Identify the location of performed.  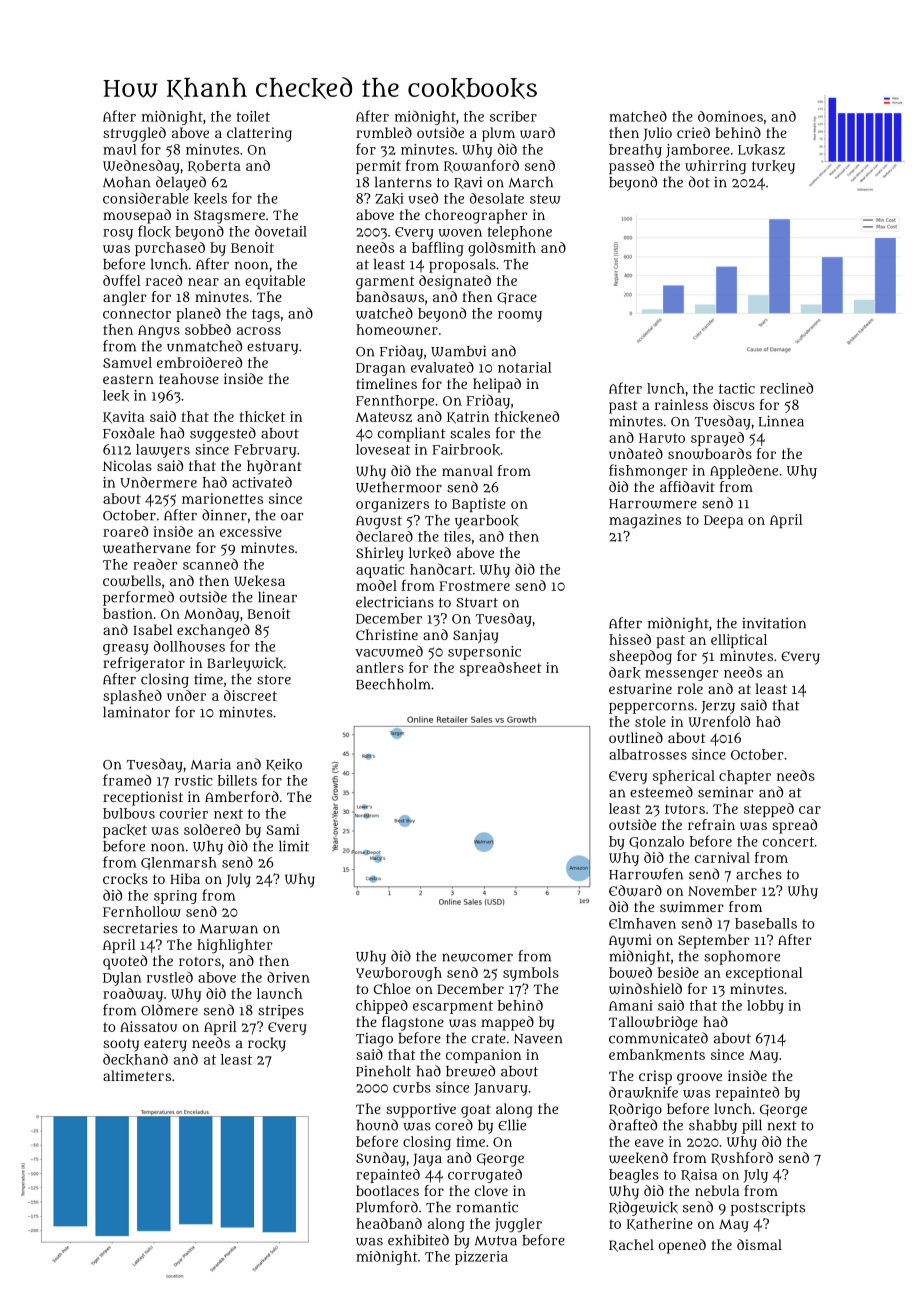
(138, 598).
